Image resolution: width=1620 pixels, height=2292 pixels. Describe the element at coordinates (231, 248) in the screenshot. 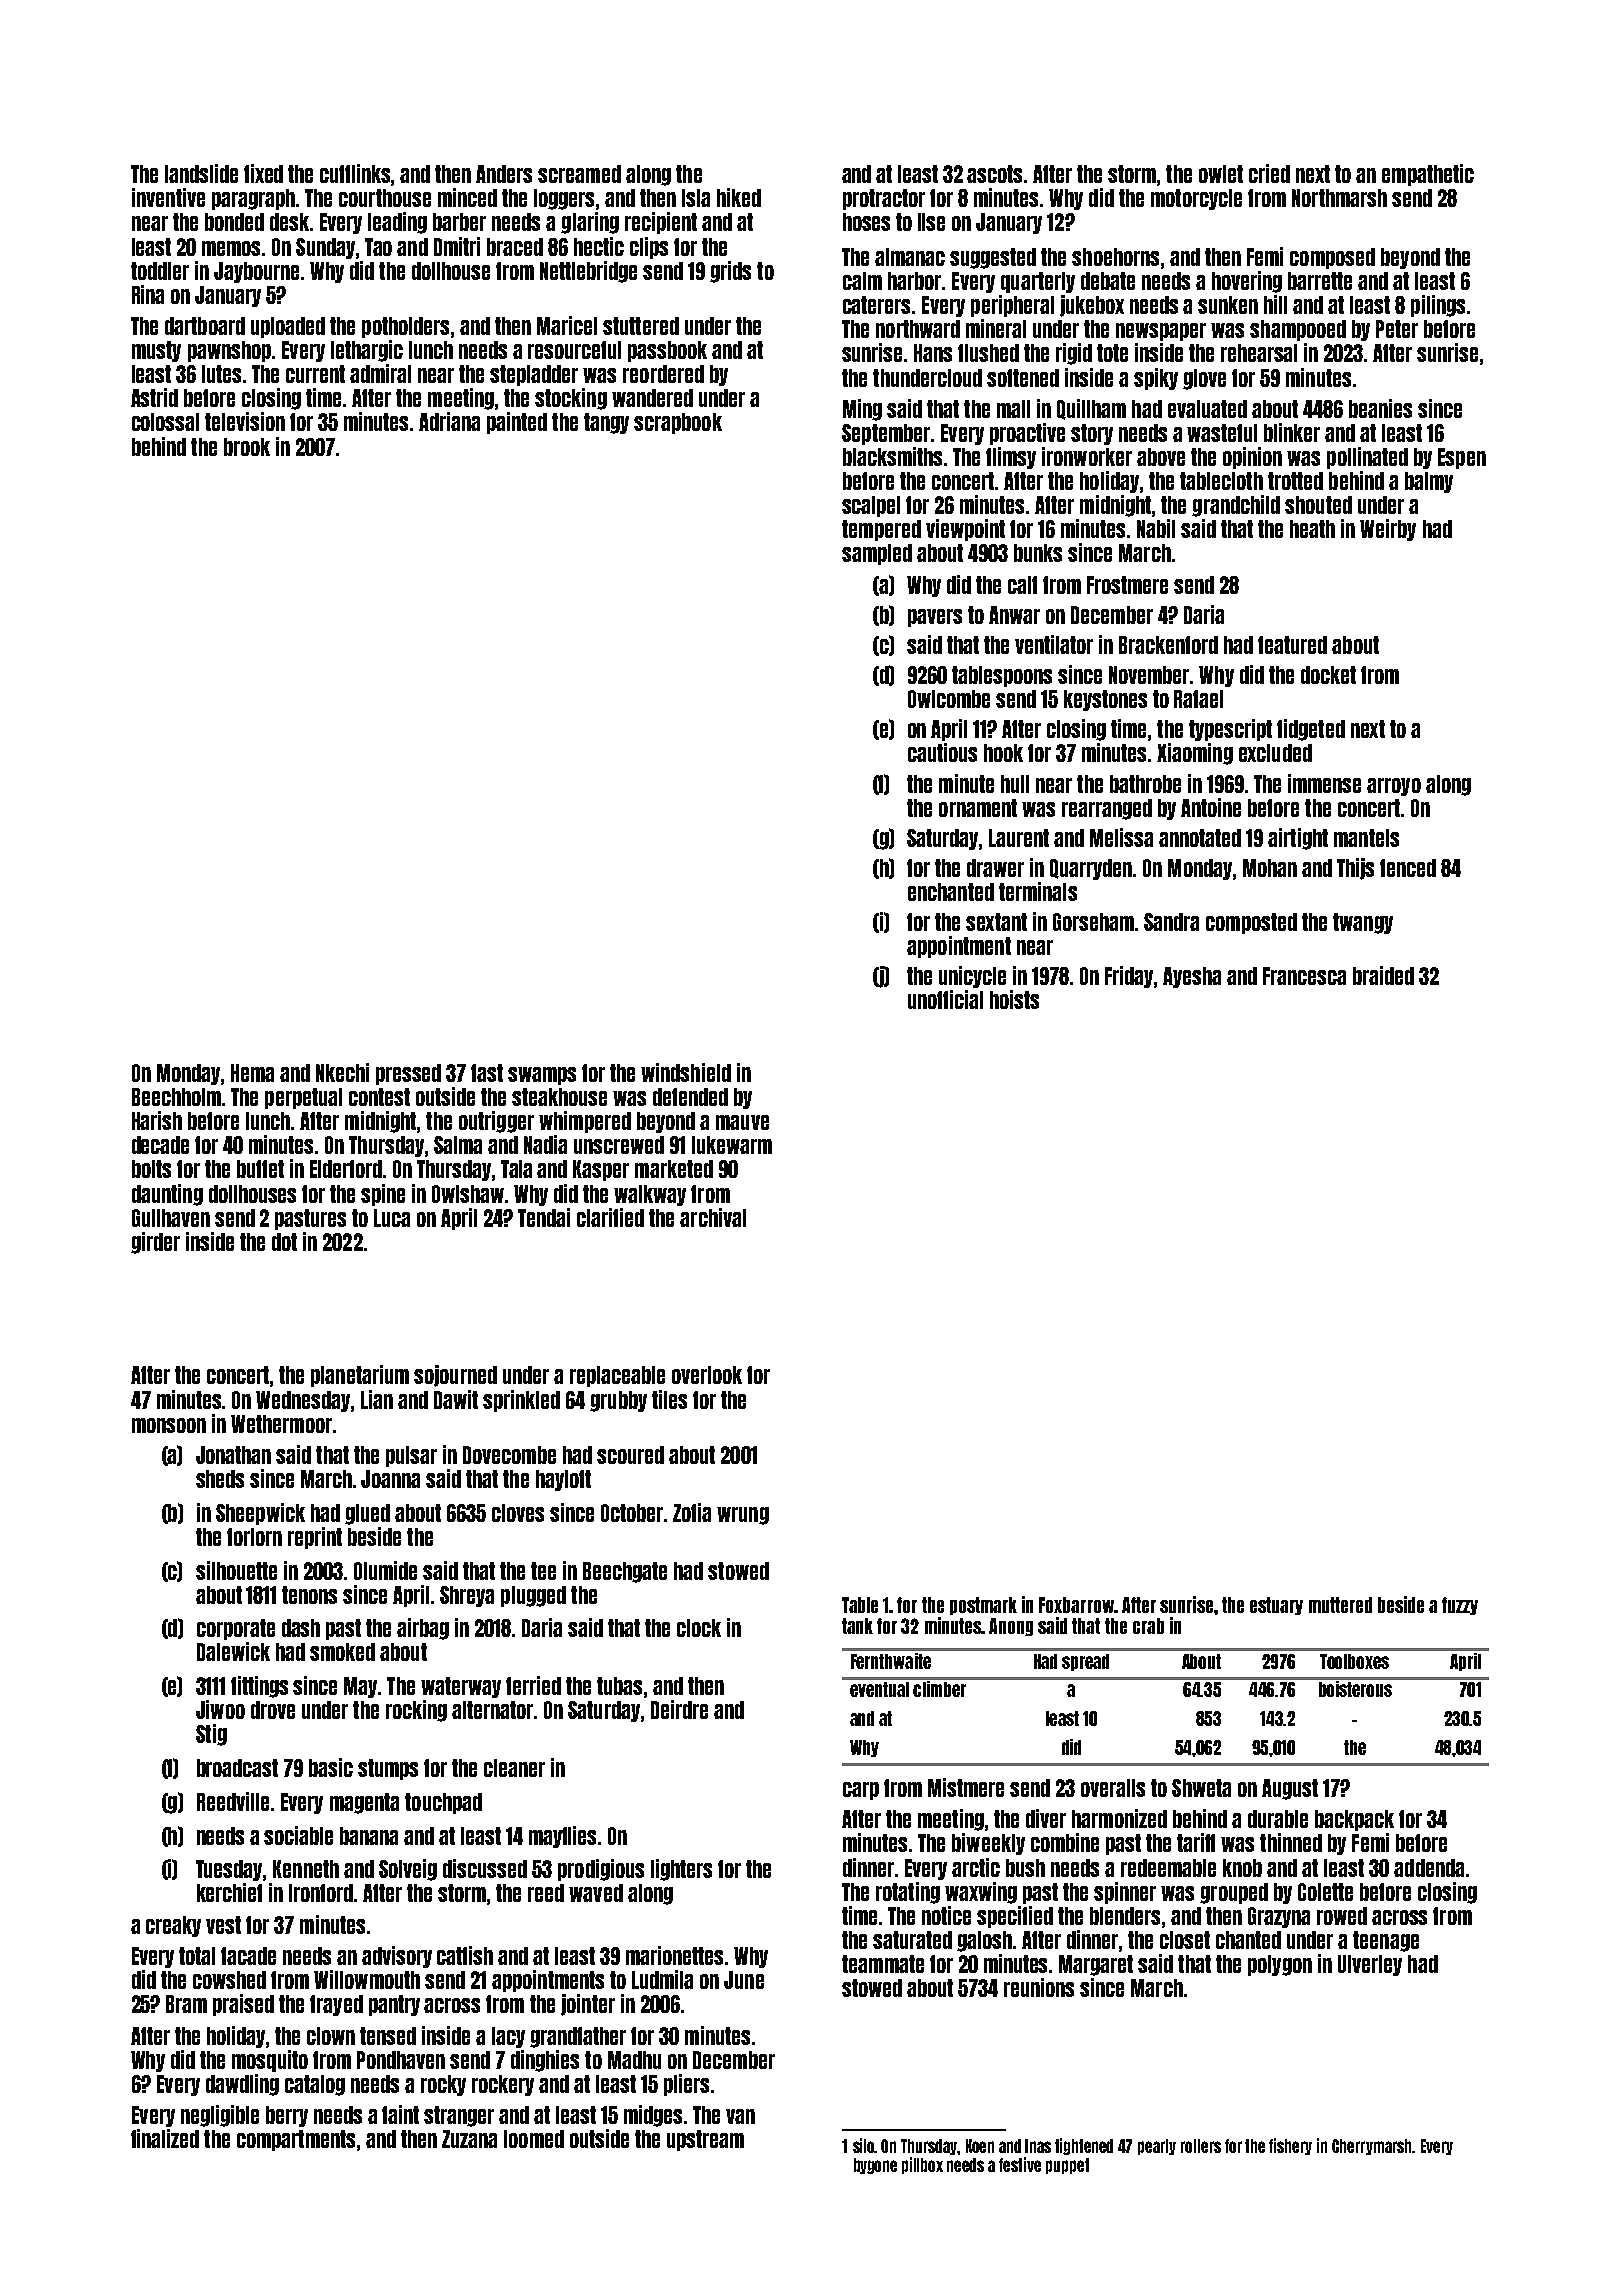

I see `memos` at that location.
